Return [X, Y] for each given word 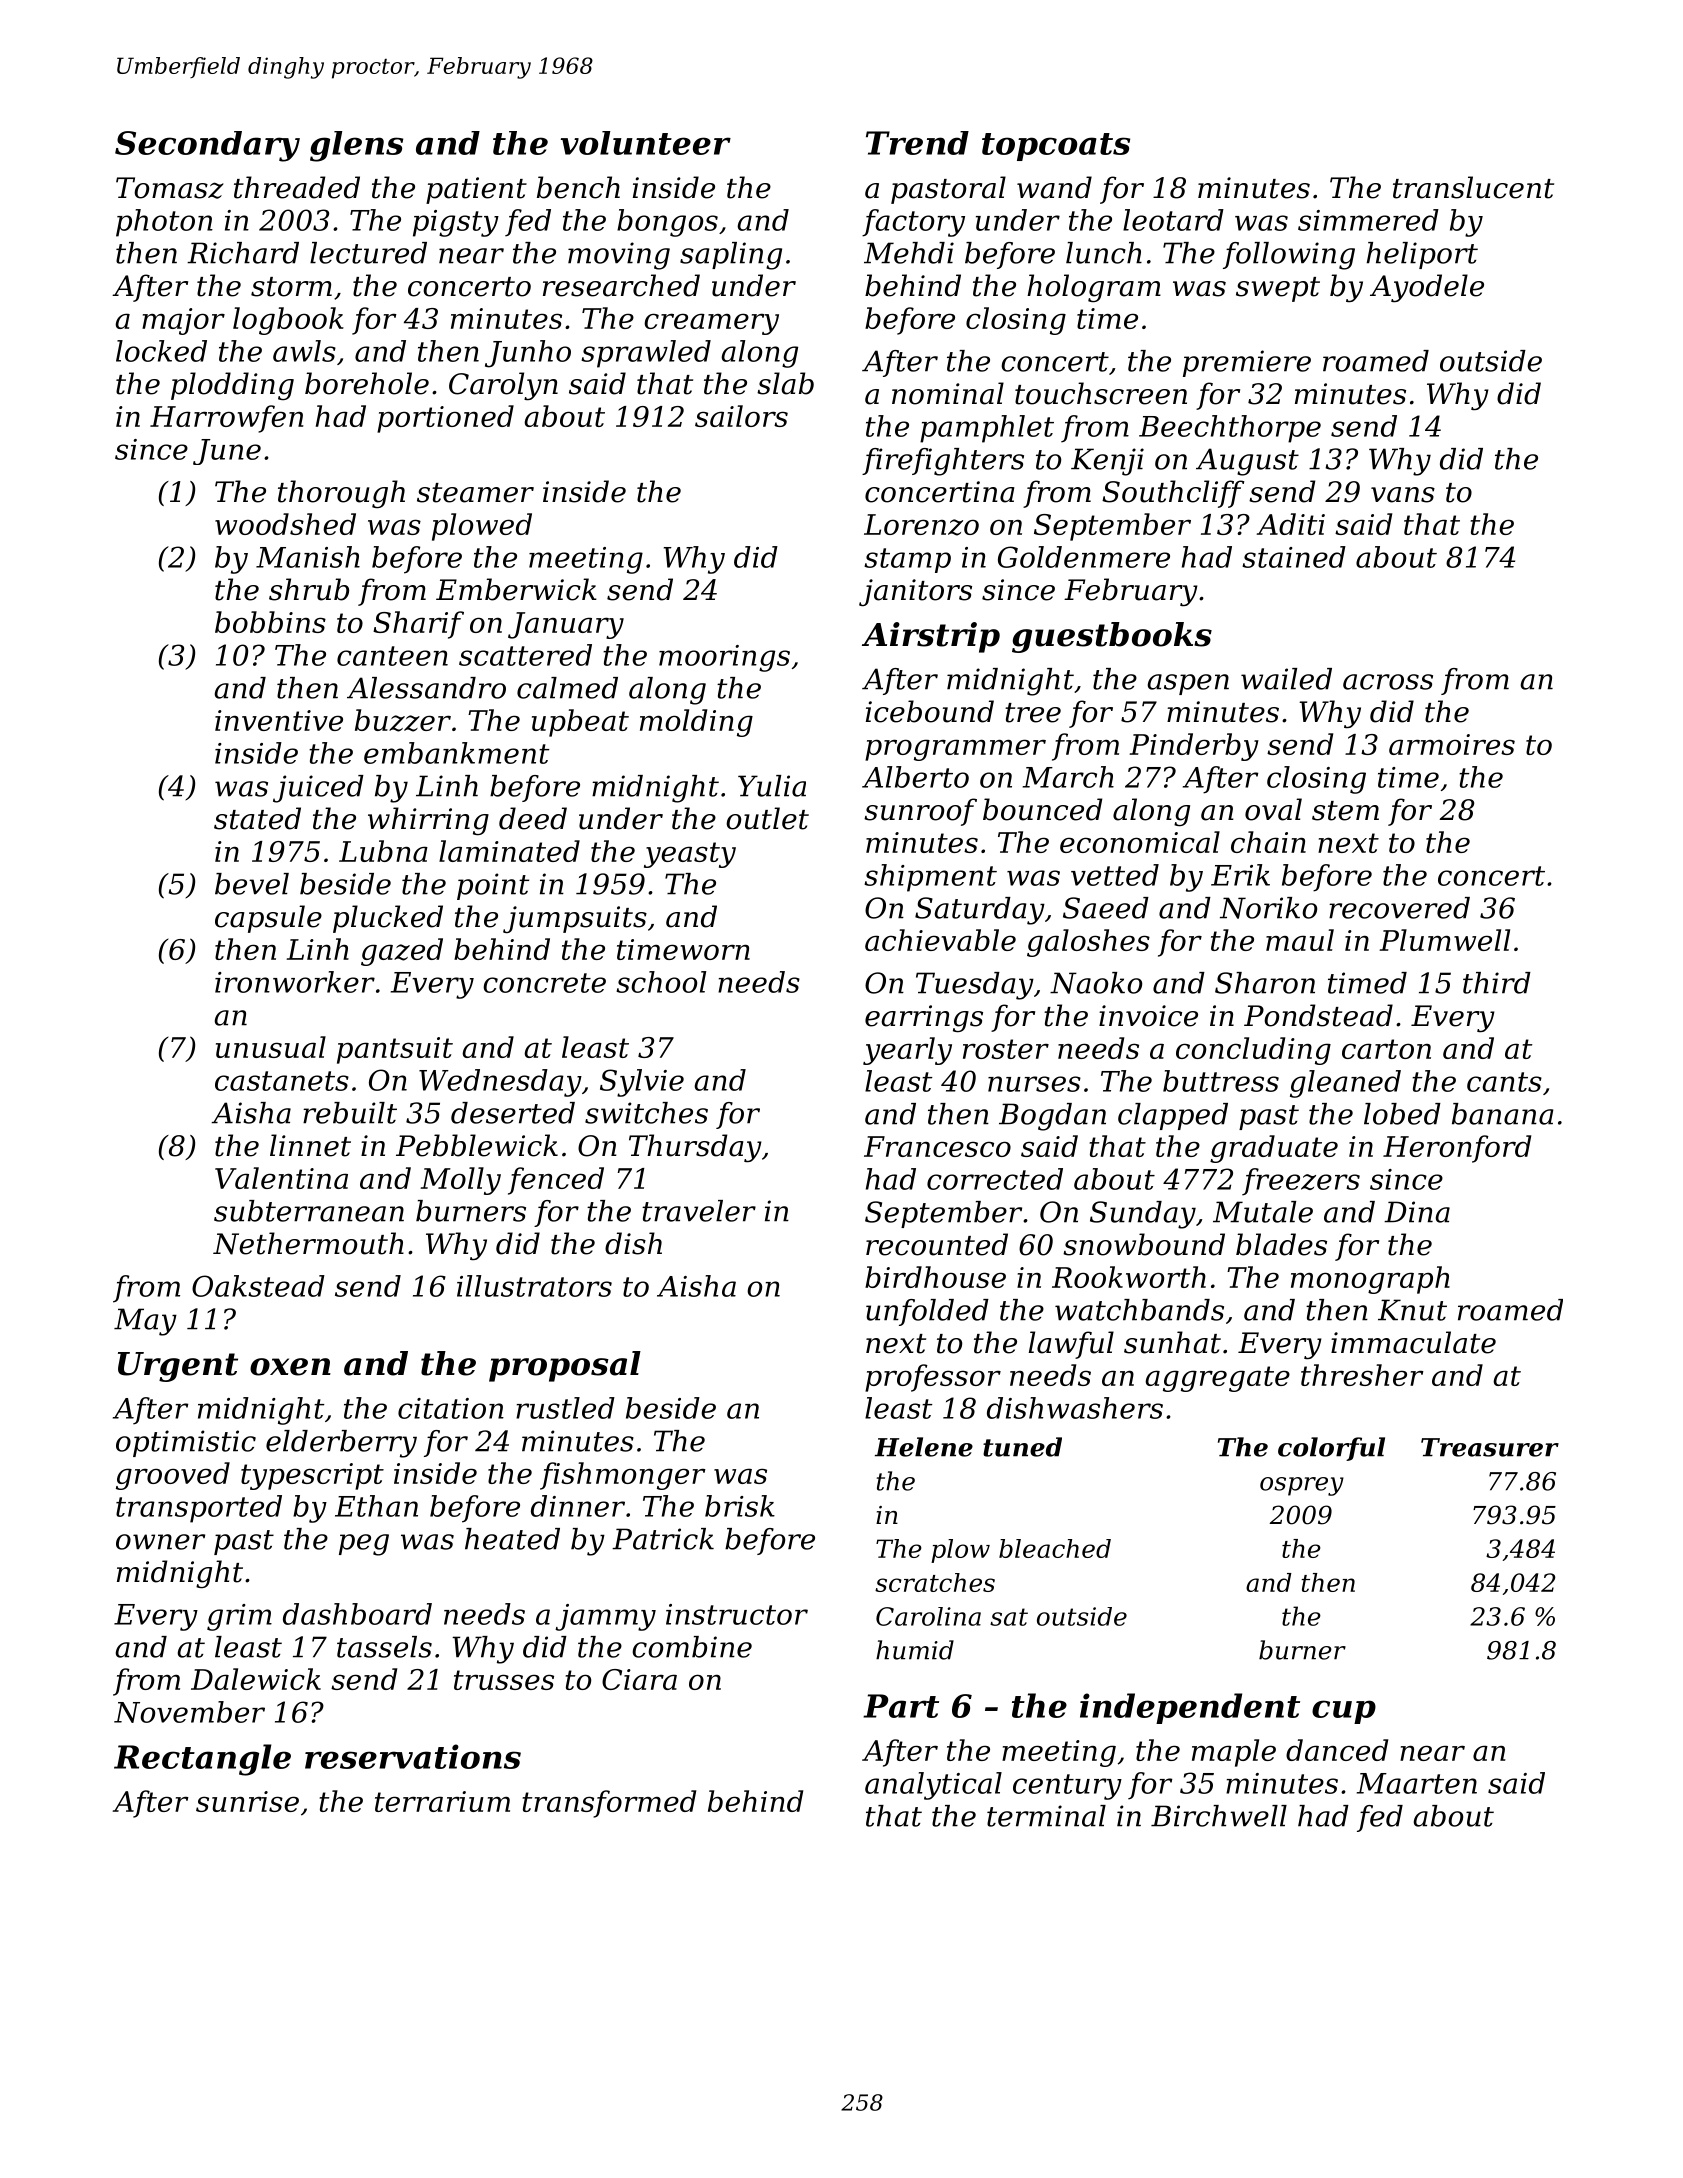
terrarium [442, 1801]
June [227, 452]
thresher [1362, 1375]
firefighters [943, 462]
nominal [948, 393]
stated [257, 818]
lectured [368, 253]
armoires [1452, 744]
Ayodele [1427, 288]
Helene [924, 1447]
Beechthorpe [1230, 429]
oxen [290, 1367]
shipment [930, 878]
